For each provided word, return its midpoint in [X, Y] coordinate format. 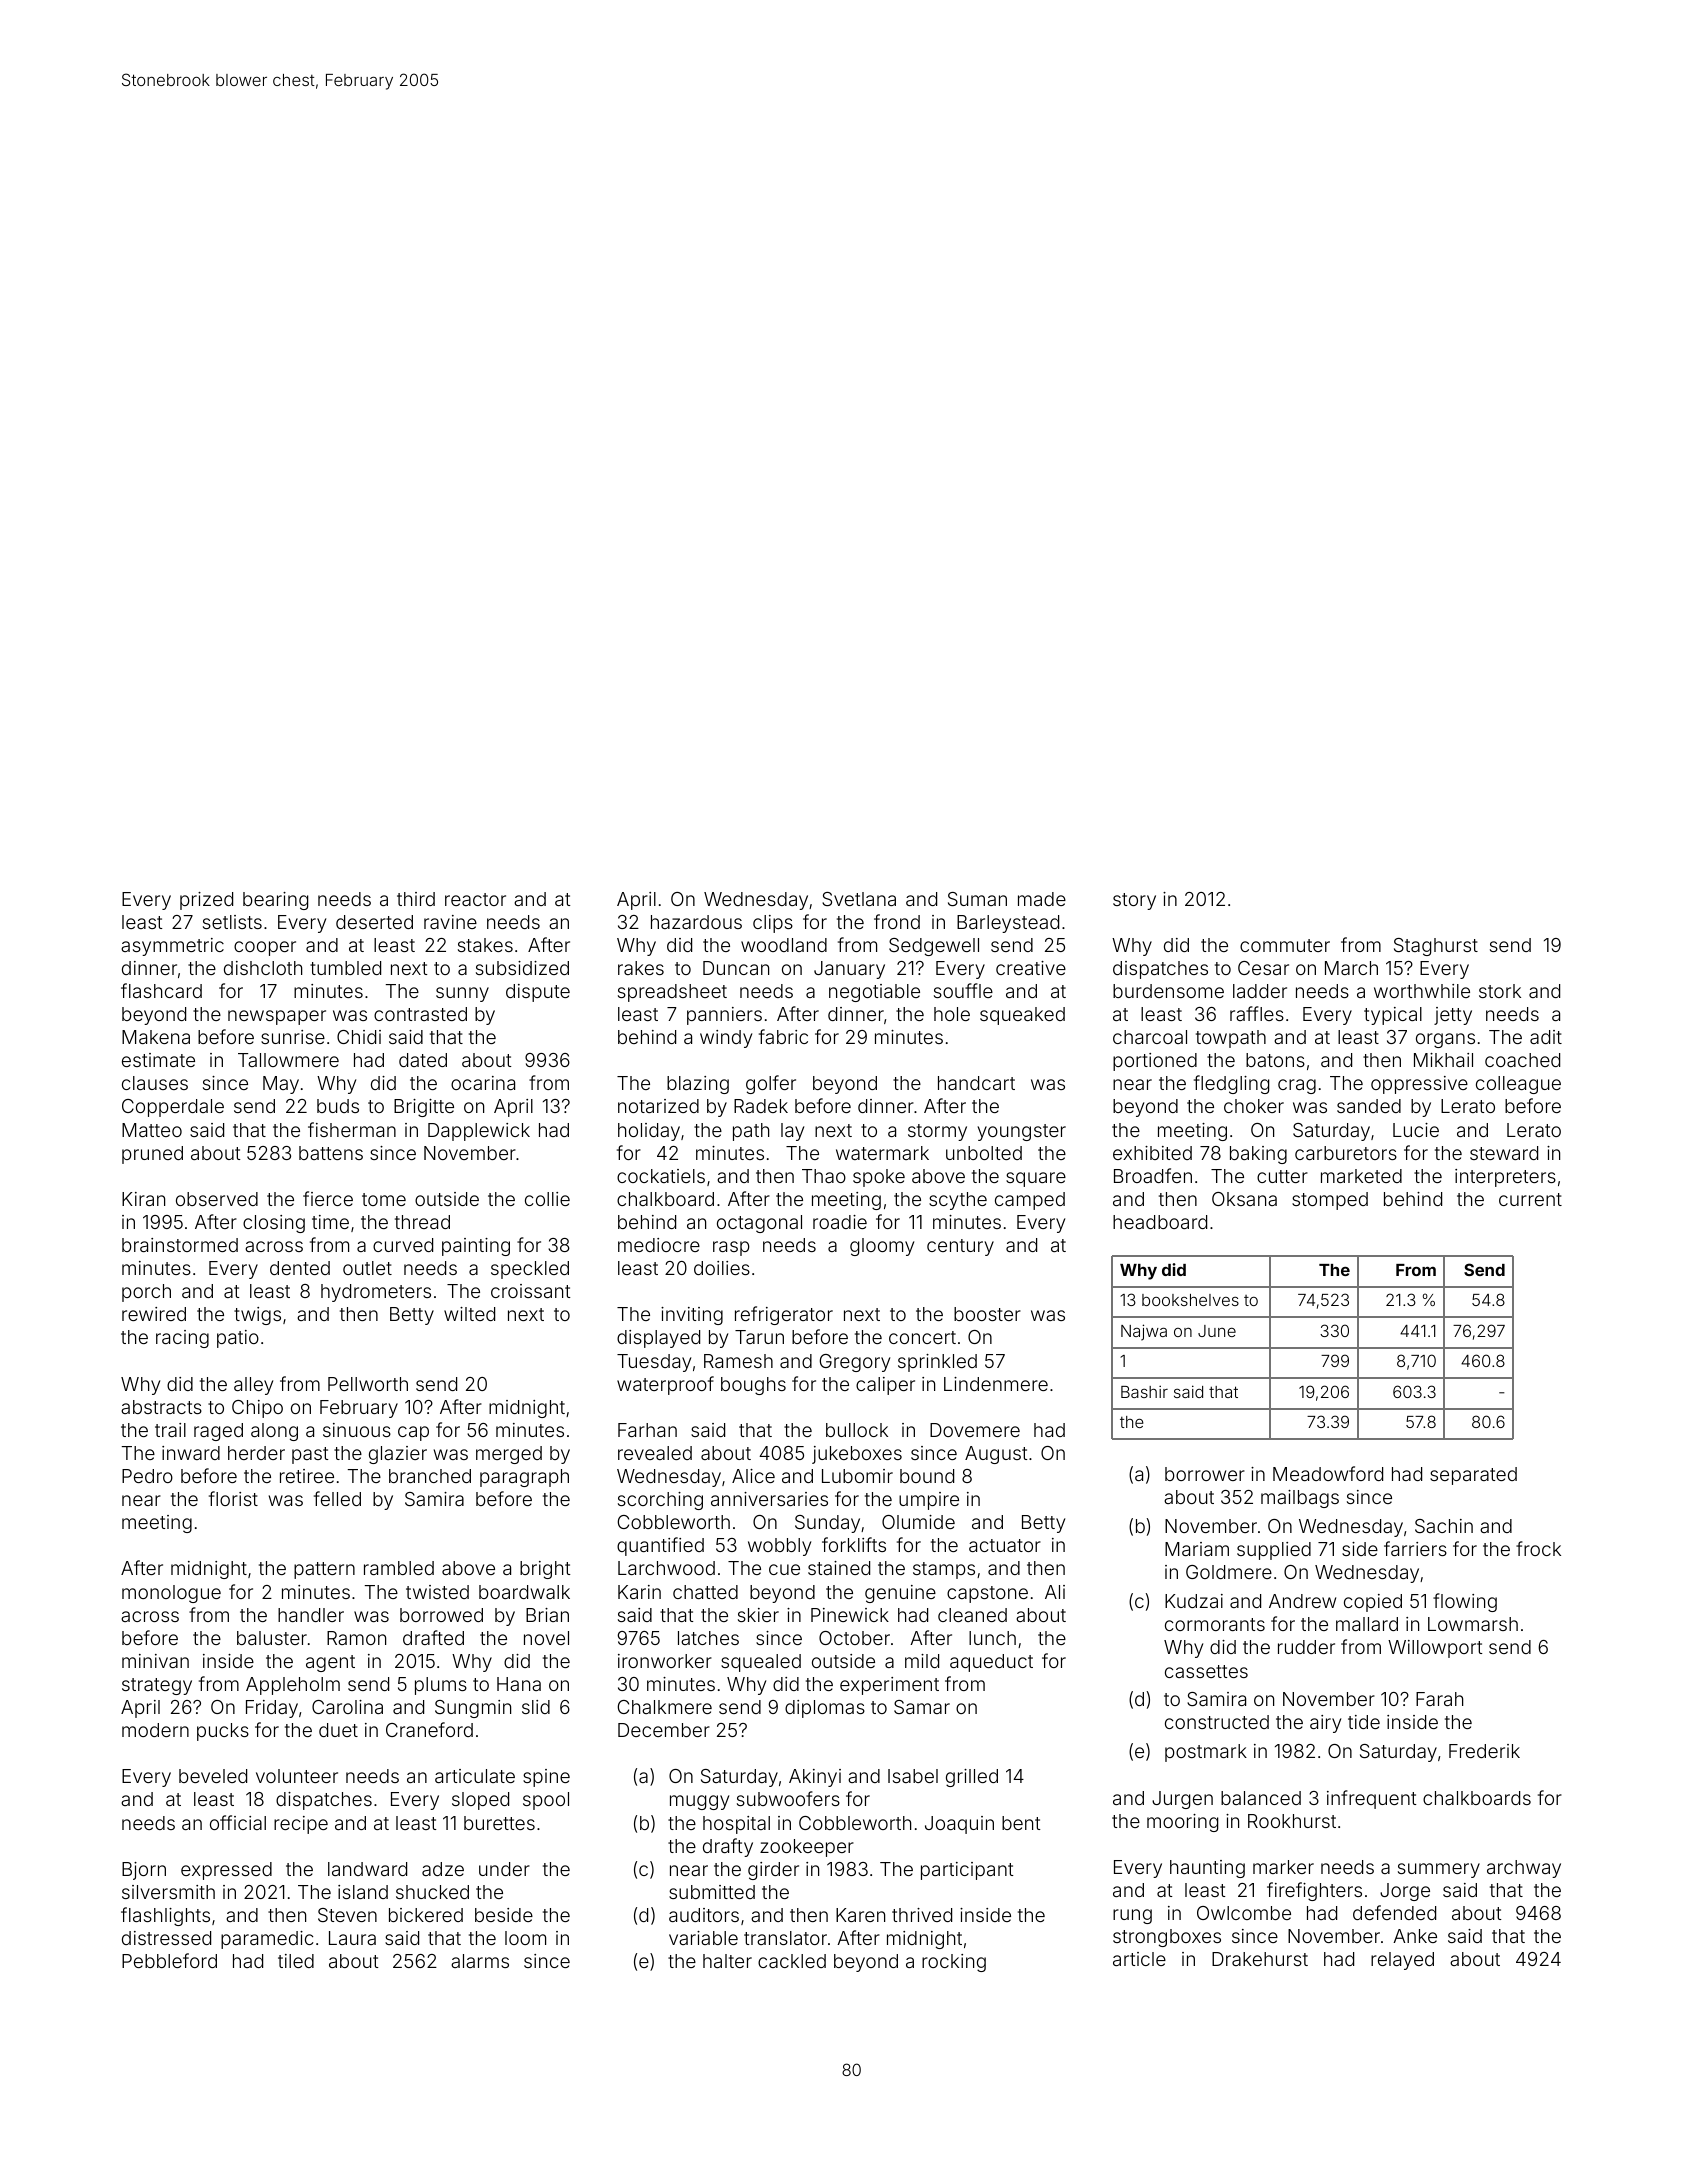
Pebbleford [169, 1960]
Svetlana [859, 899]
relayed [1402, 1961]
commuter [1285, 945]
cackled [792, 1961]
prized [206, 901]
